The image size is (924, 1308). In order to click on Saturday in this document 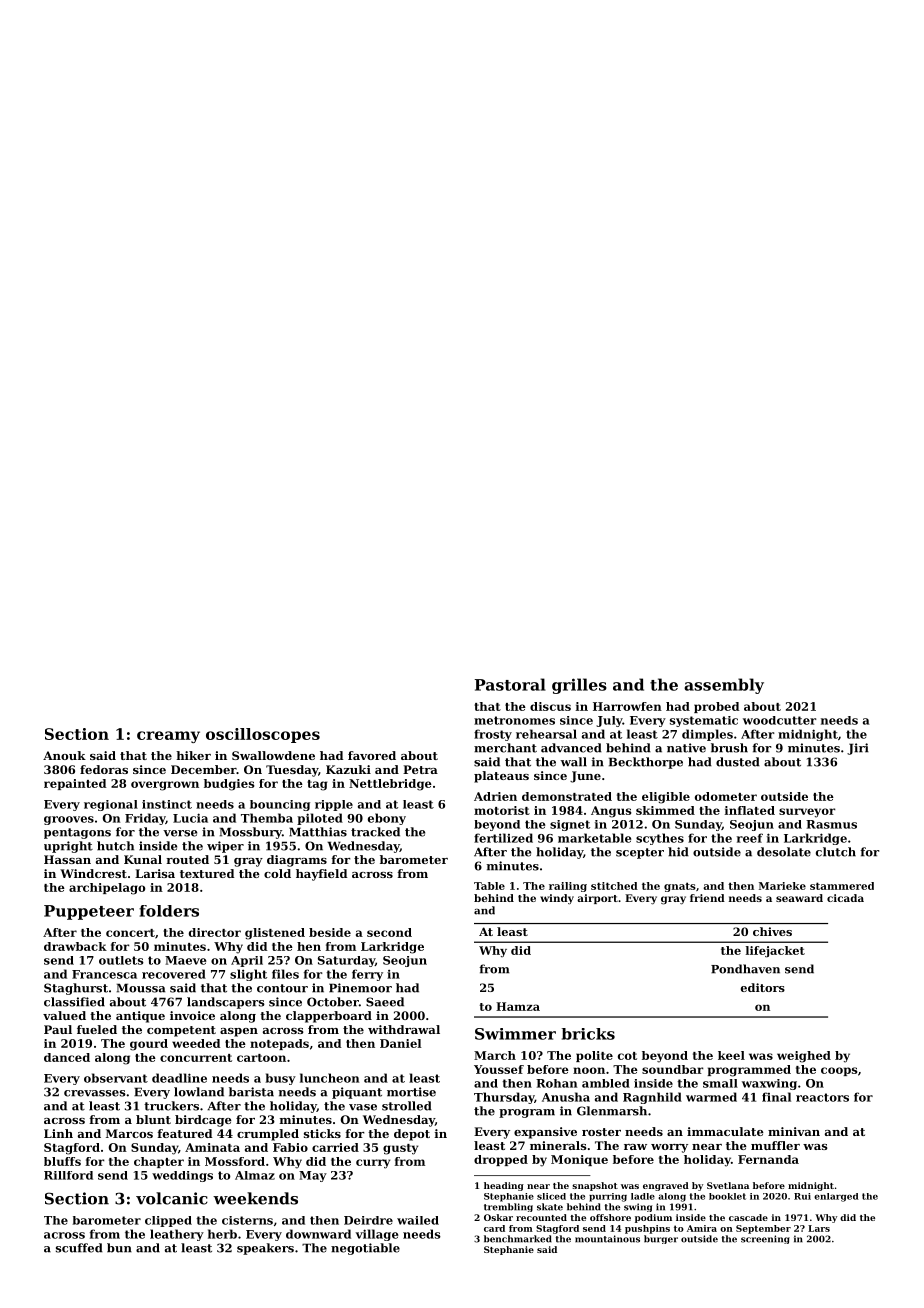, I will do `click(346, 961)`.
